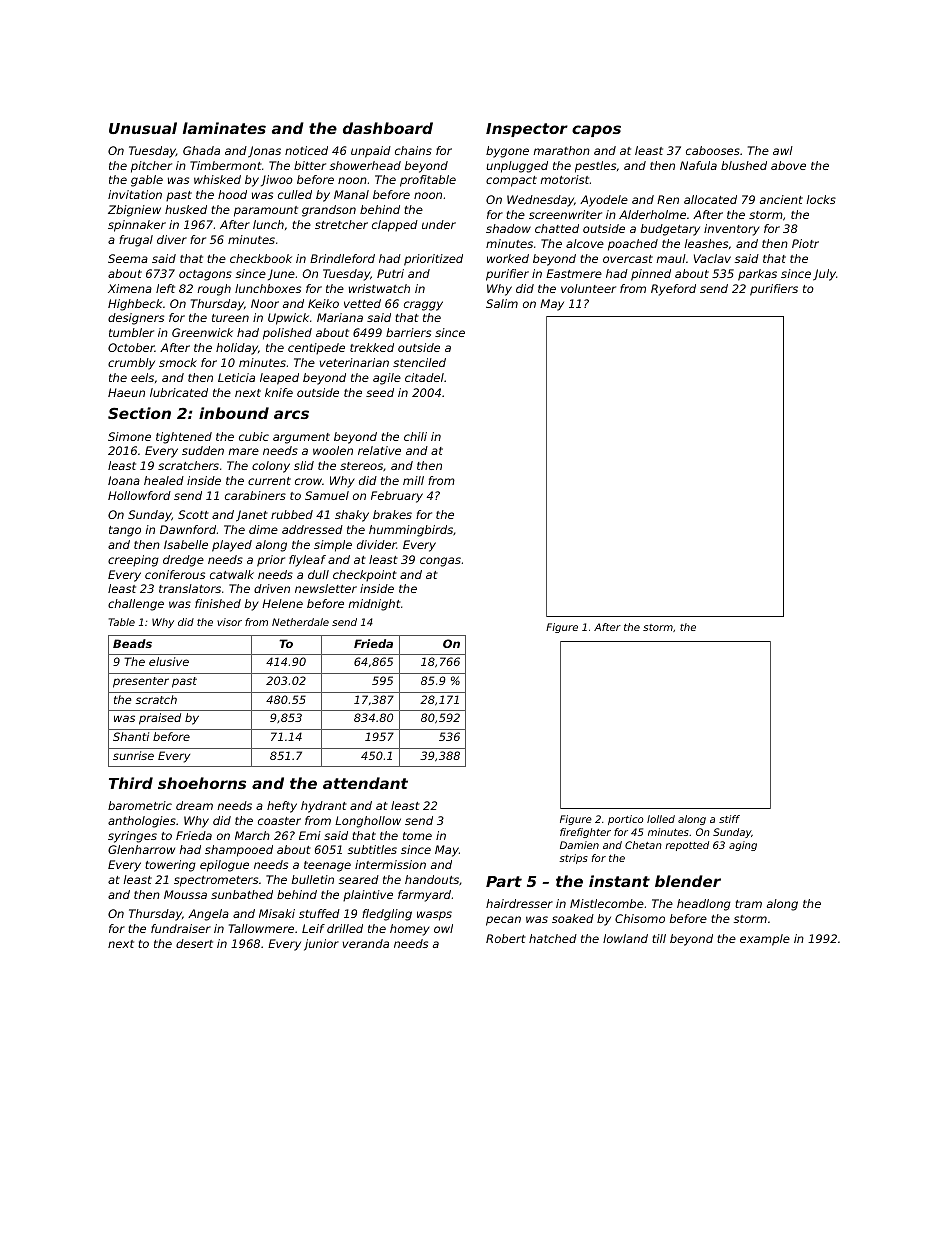 Image resolution: width=952 pixels, height=1233 pixels. Describe the element at coordinates (713, 150) in the screenshot. I see `cabooses` at that location.
